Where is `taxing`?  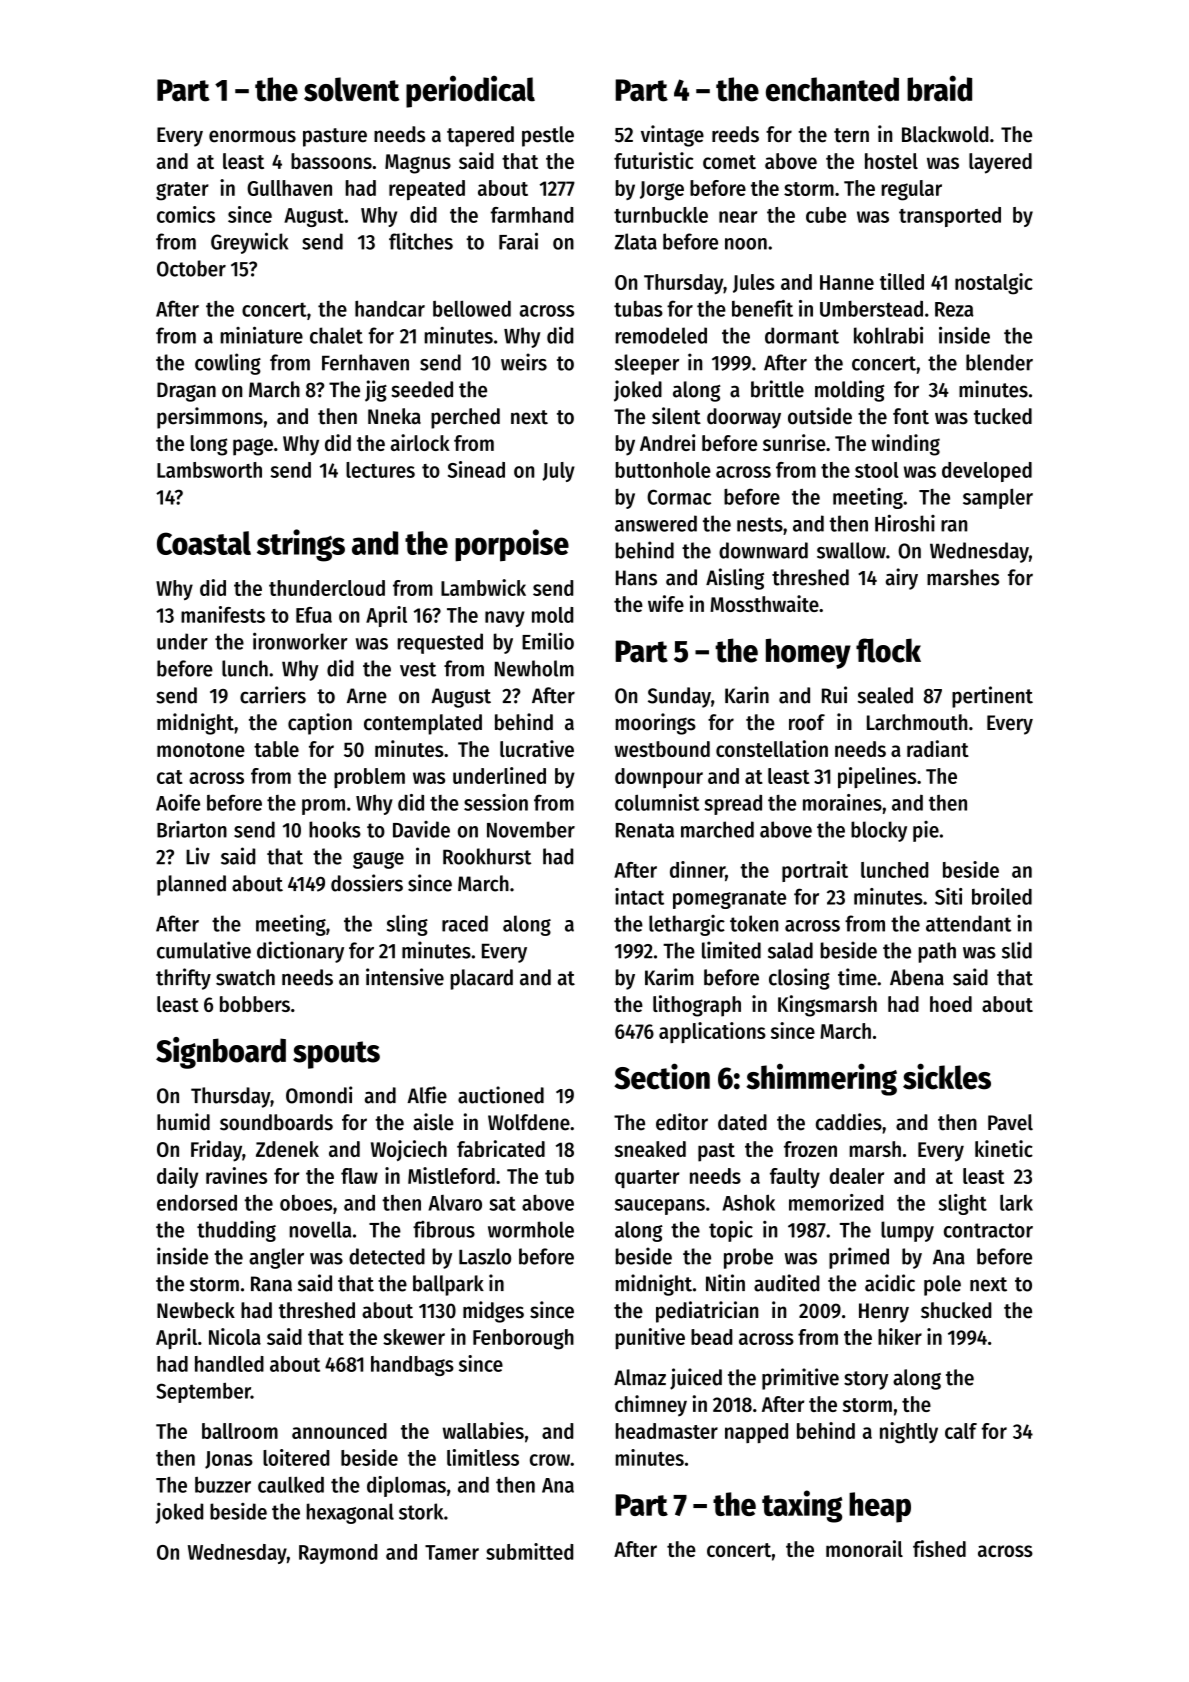
taxing is located at coordinates (802, 1506).
